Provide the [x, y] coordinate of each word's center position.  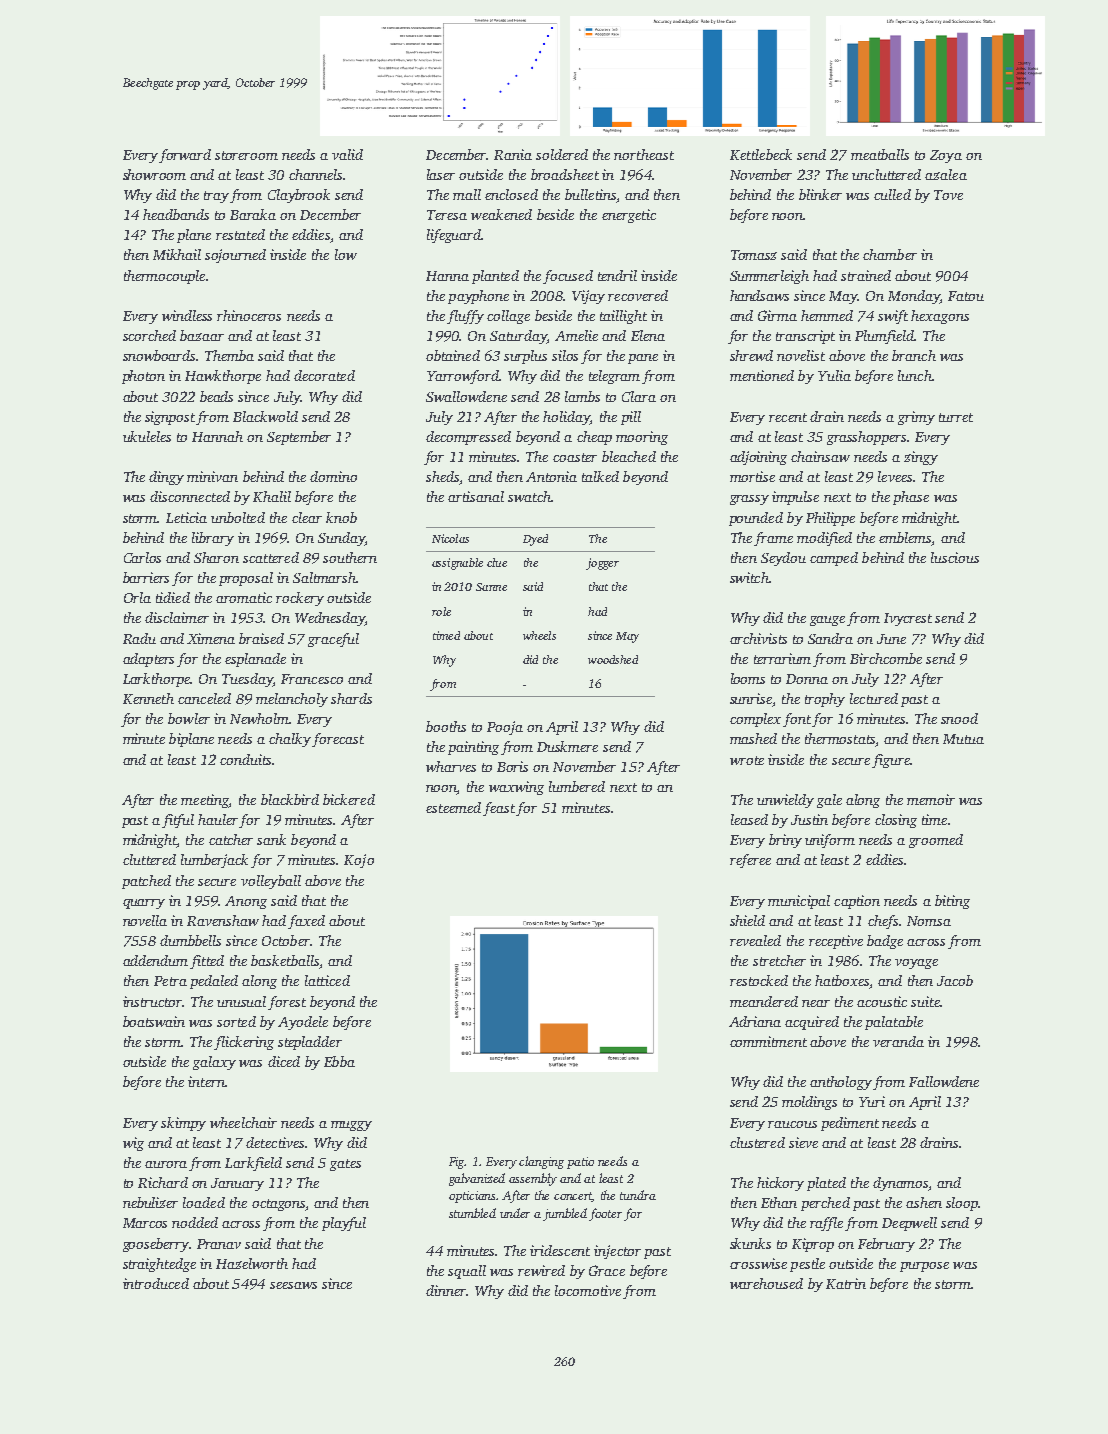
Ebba [339, 1061]
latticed [327, 980]
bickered [349, 799]
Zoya [946, 156]
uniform [830, 841]
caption [857, 902]
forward [185, 156]
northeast [644, 154]
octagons [279, 1205]
